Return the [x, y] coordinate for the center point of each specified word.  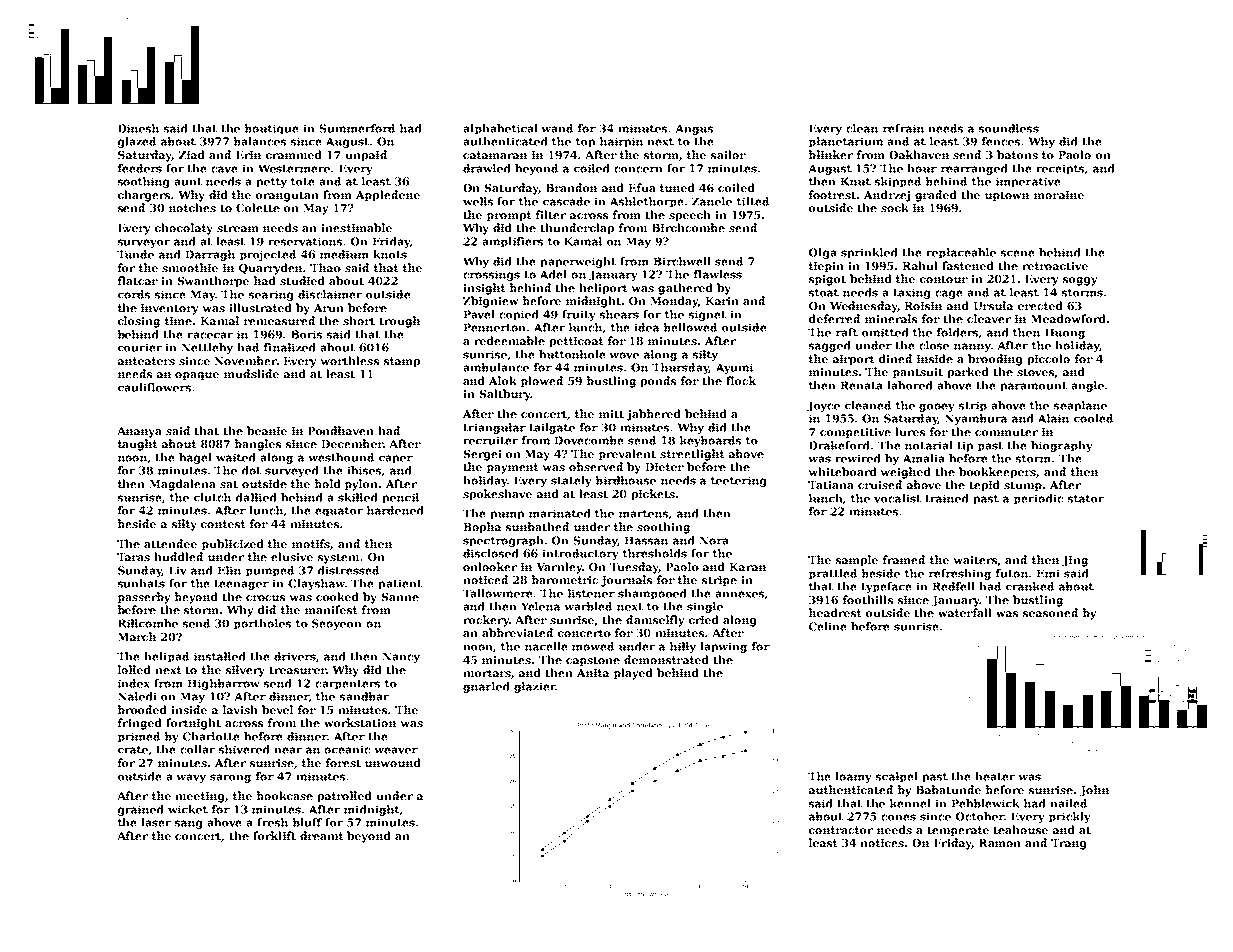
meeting [200, 797]
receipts [1060, 169]
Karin [722, 301]
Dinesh [138, 128]
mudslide [251, 373]
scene [1018, 253]
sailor [728, 154]
